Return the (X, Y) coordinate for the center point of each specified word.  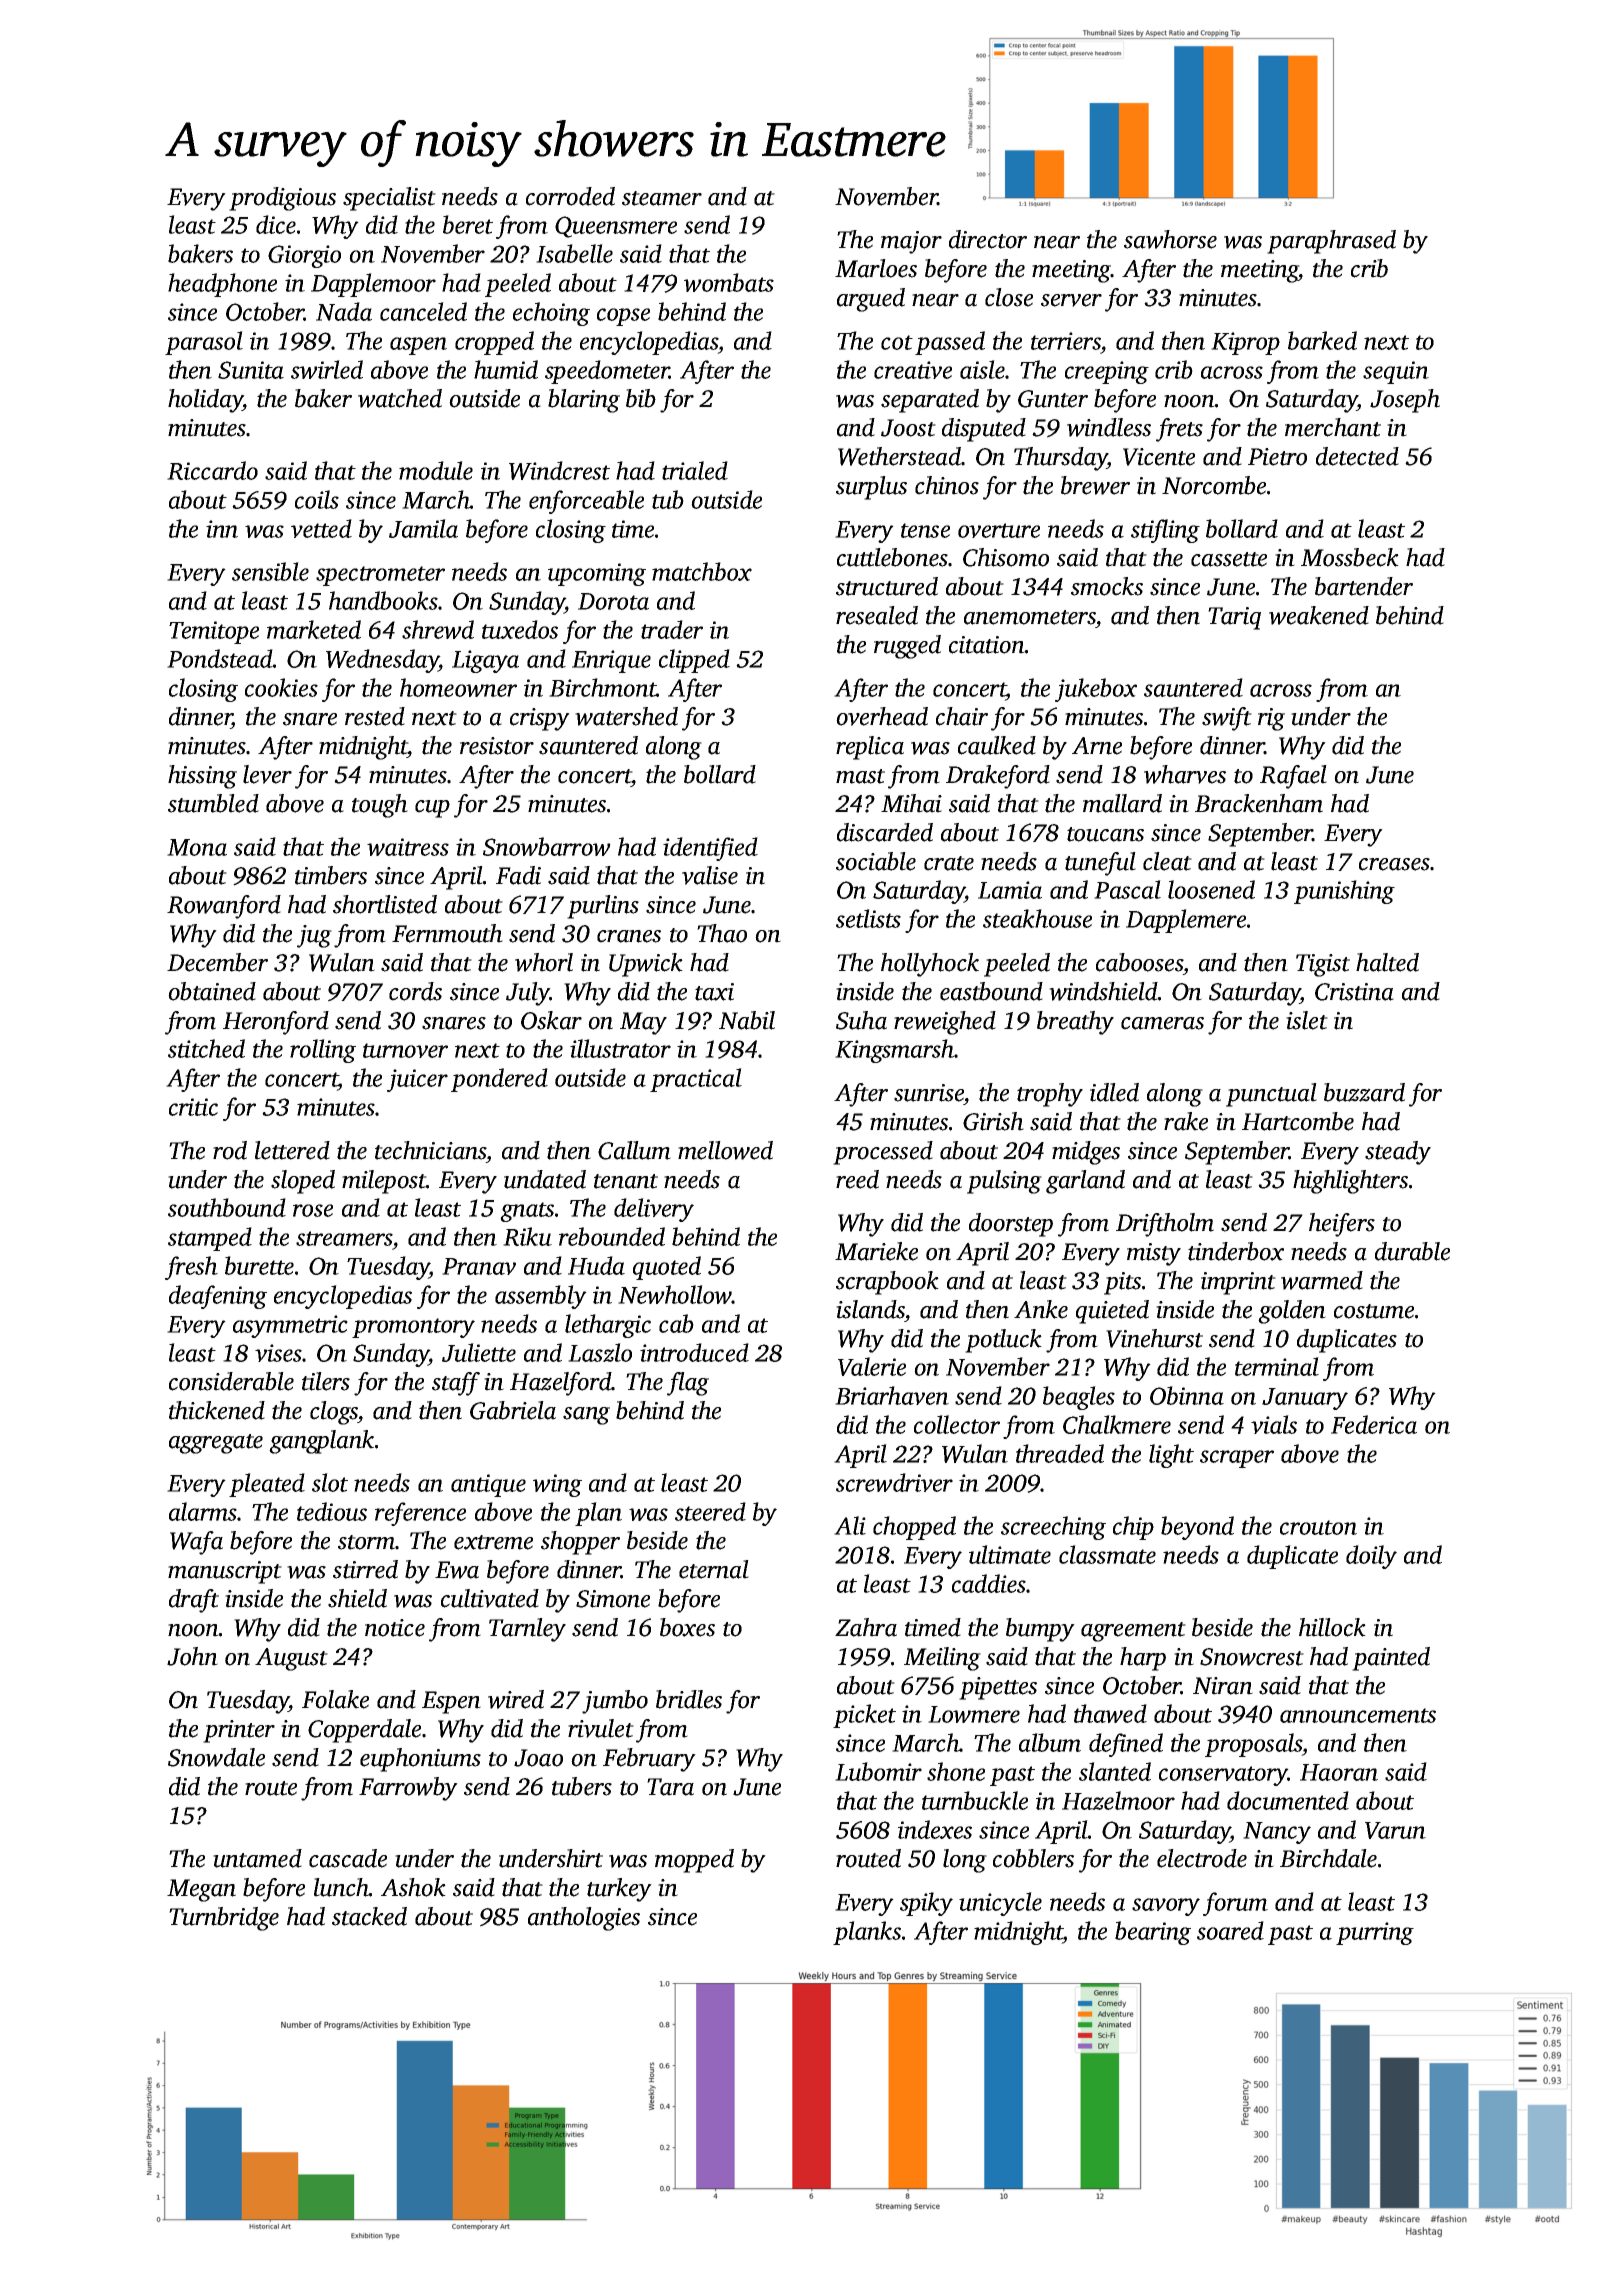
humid (506, 369)
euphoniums (420, 1760)
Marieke (876, 1251)
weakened (1319, 615)
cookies (281, 687)
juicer (417, 1080)
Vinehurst (1154, 1338)
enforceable (586, 502)
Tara (670, 1787)
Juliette (479, 1352)
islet (1307, 1020)
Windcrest (559, 470)
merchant (1333, 427)
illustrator (620, 1048)
